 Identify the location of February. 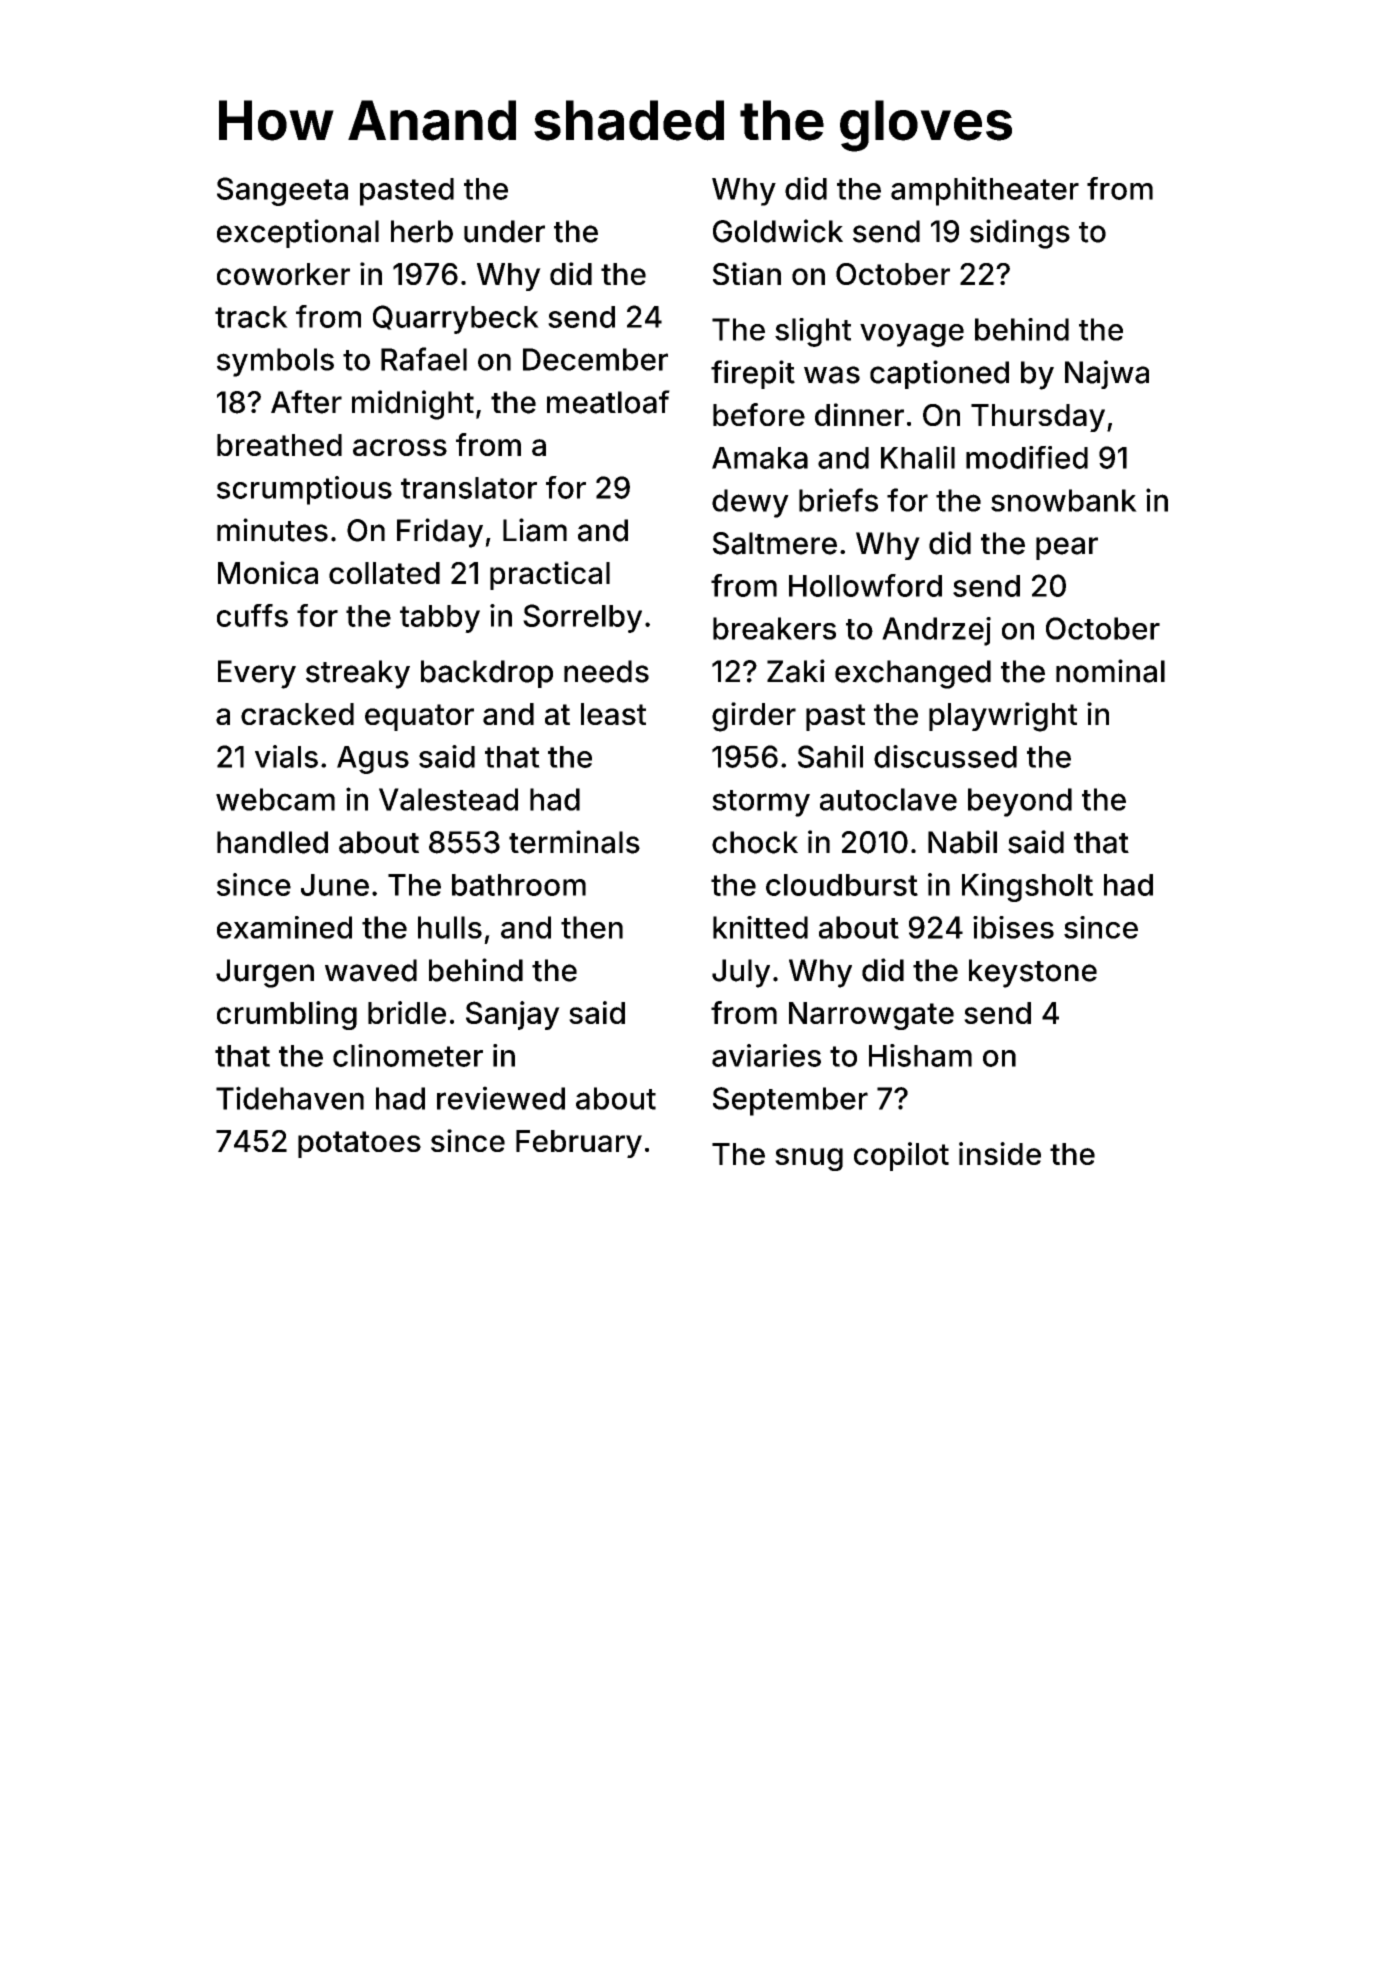
(579, 1144).
